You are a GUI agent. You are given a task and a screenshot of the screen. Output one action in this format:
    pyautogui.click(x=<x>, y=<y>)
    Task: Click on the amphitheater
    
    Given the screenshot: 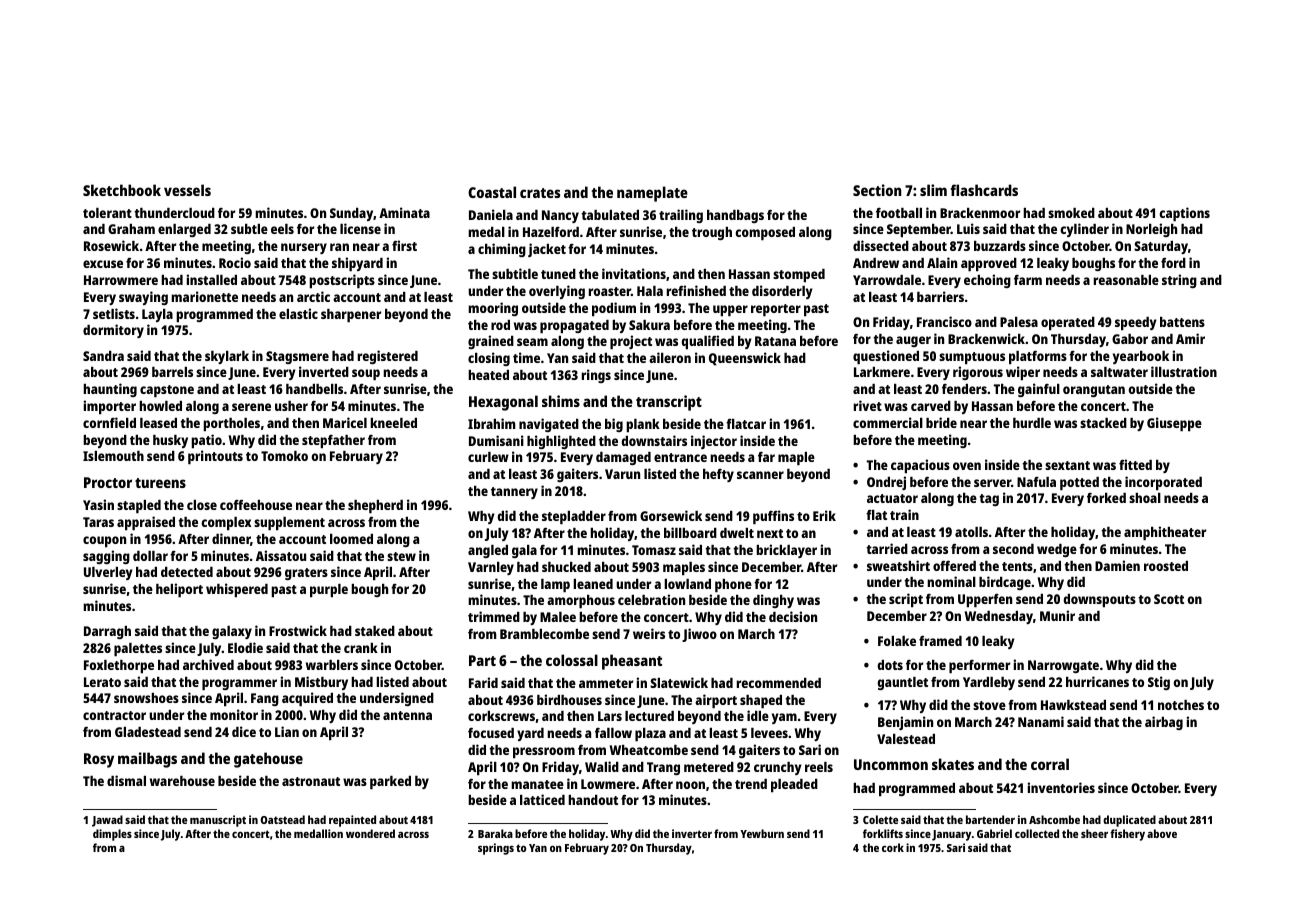 What is the action you would take?
    pyautogui.click(x=1165, y=533)
